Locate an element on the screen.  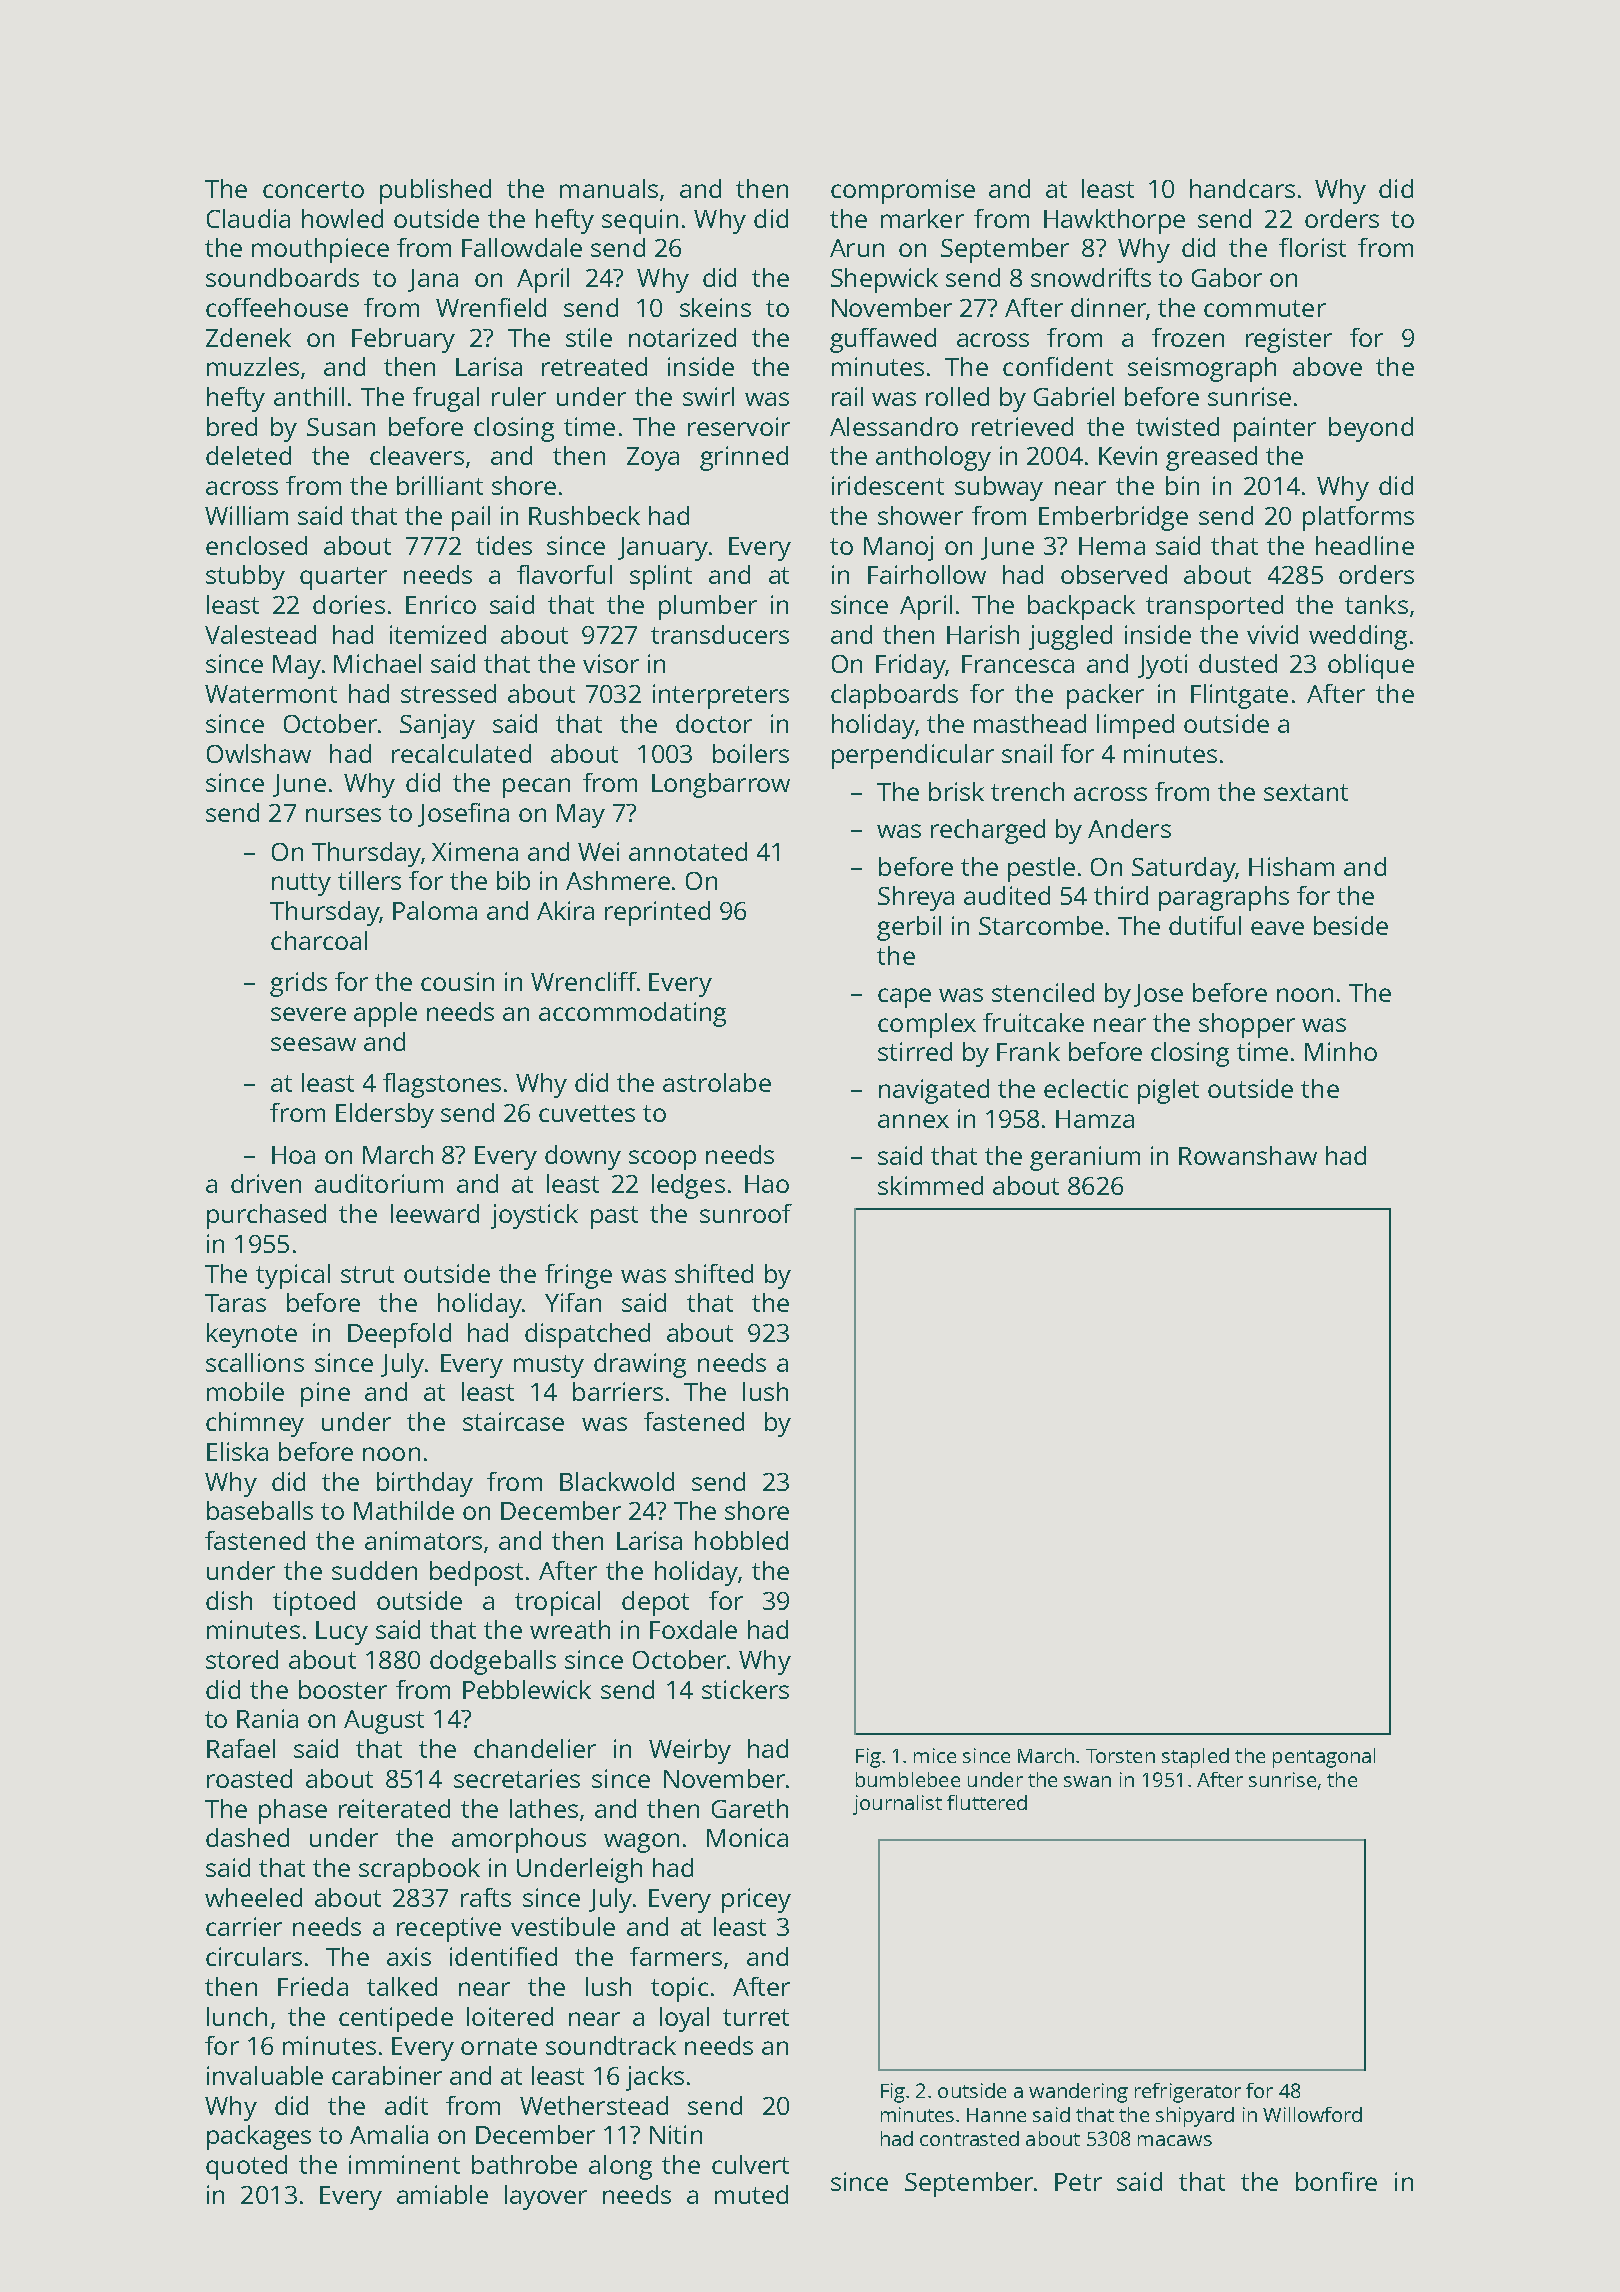
Frieda is located at coordinates (313, 1986).
